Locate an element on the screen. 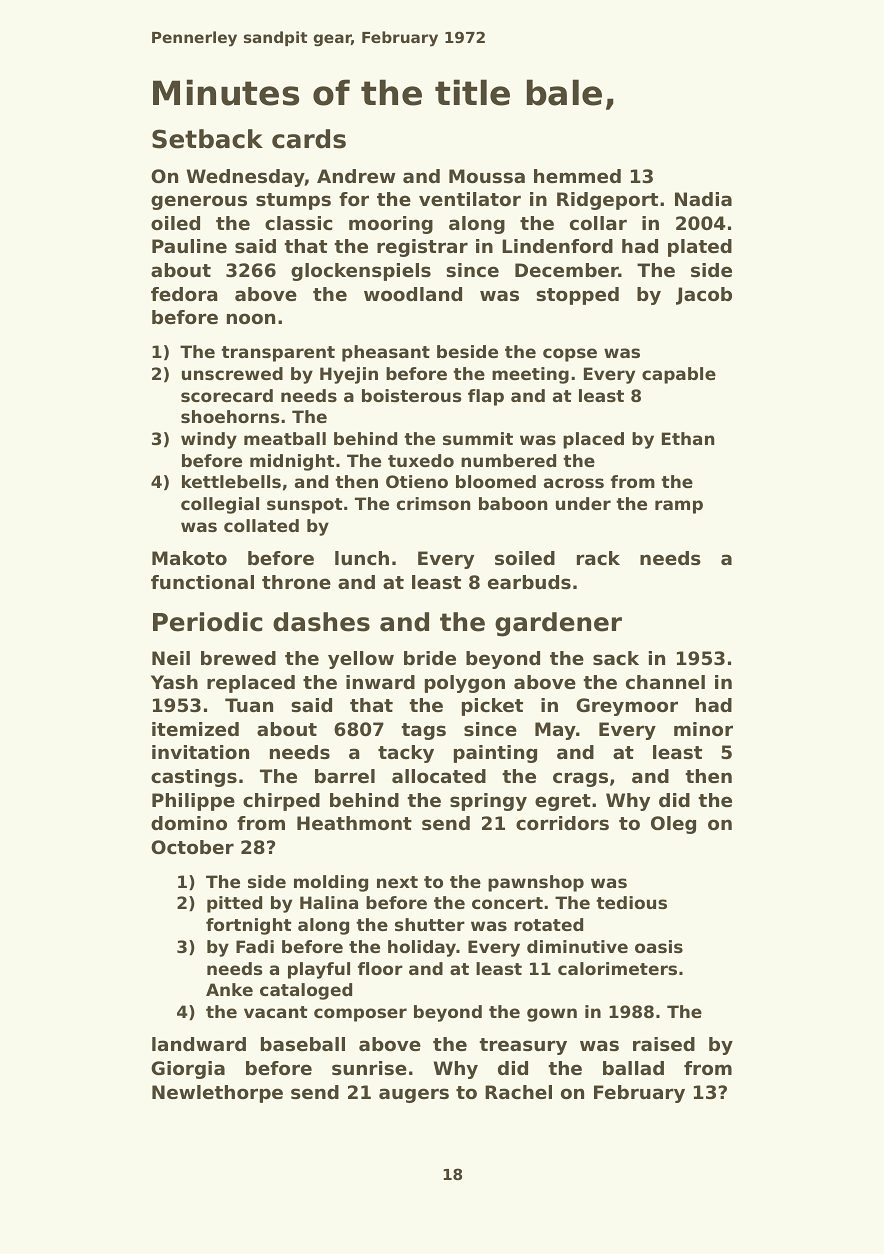 This screenshot has height=1254, width=884. Setback is located at coordinates (207, 139).
